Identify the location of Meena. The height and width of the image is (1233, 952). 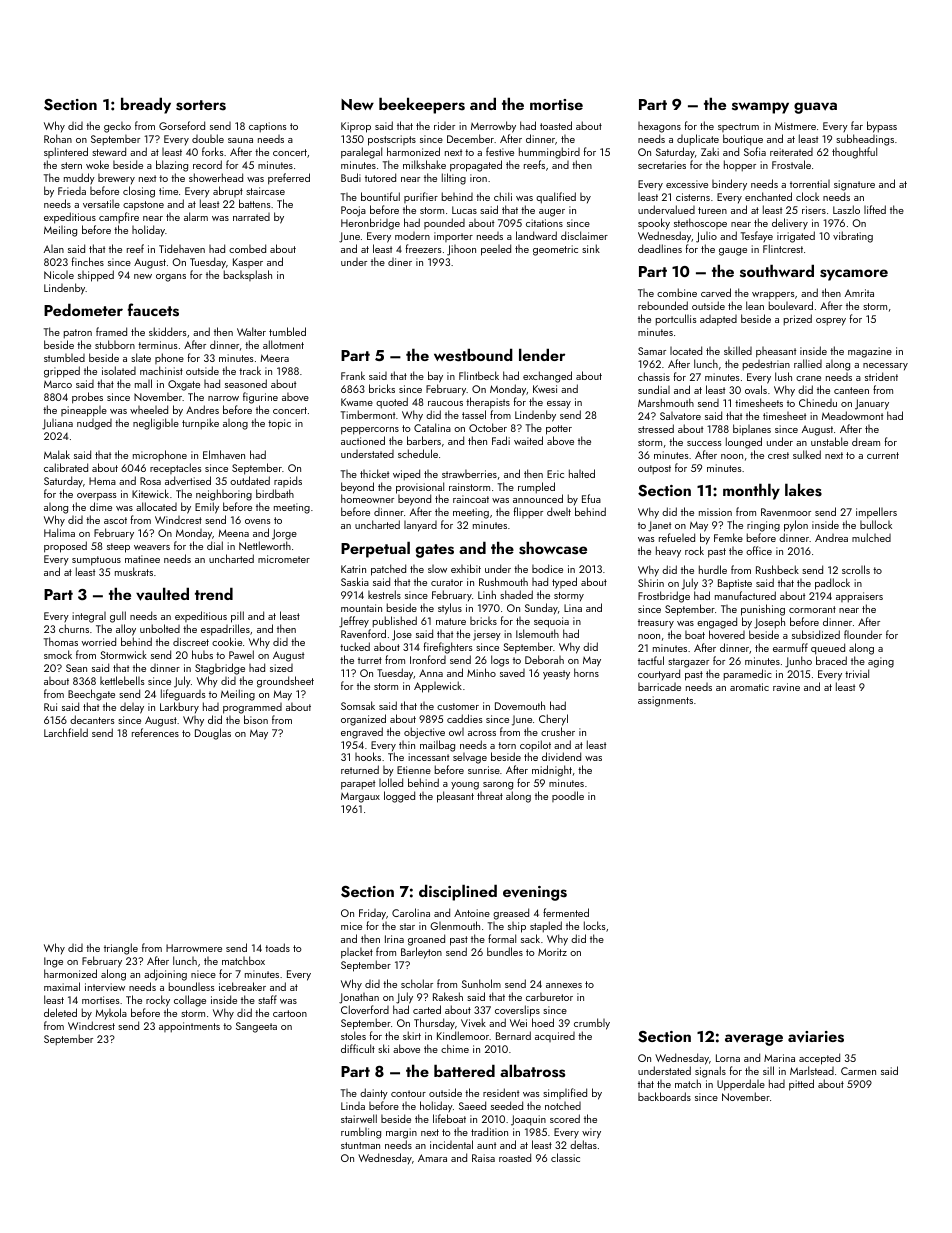
(233, 533).
